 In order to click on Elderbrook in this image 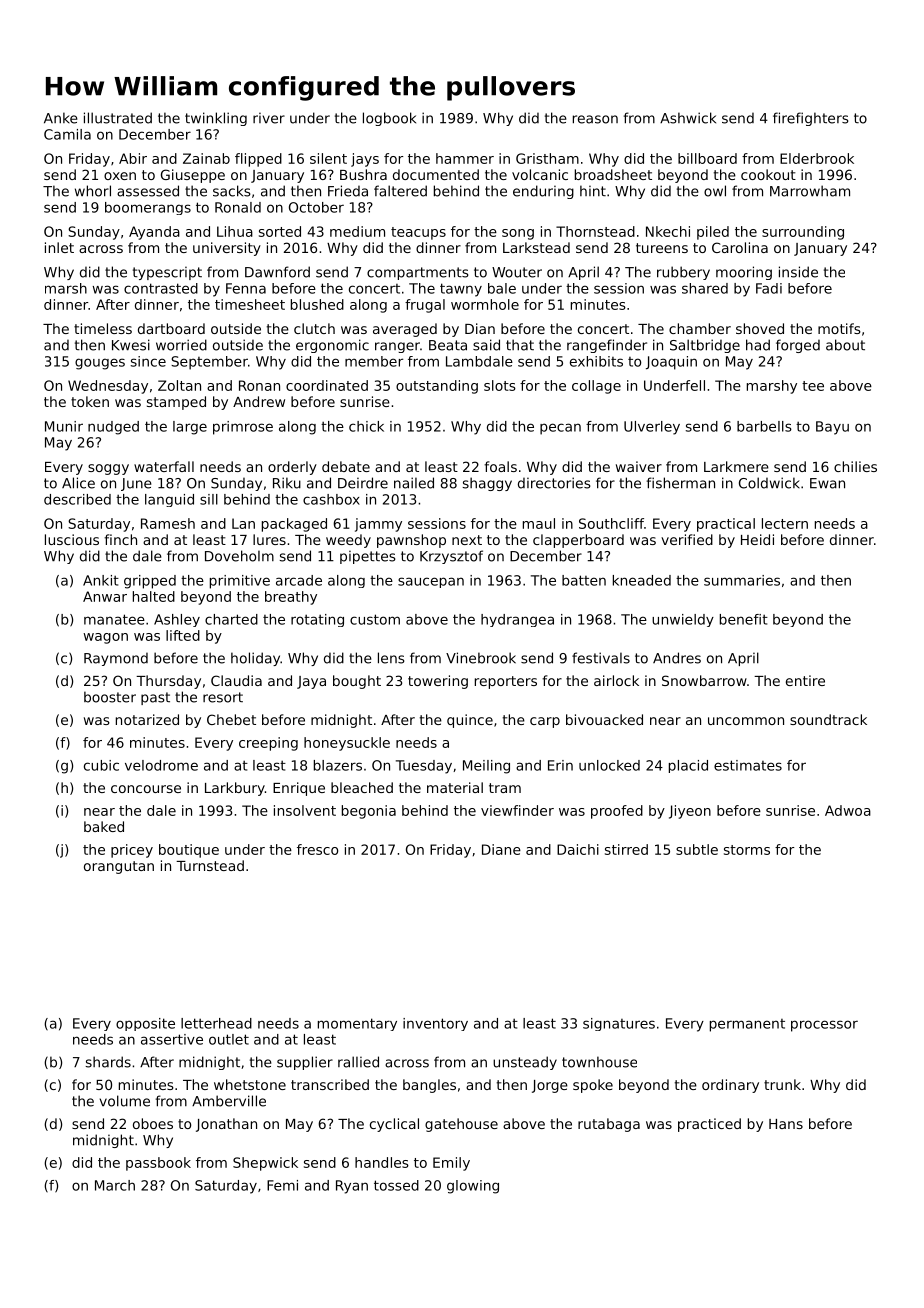, I will do `click(817, 158)`.
